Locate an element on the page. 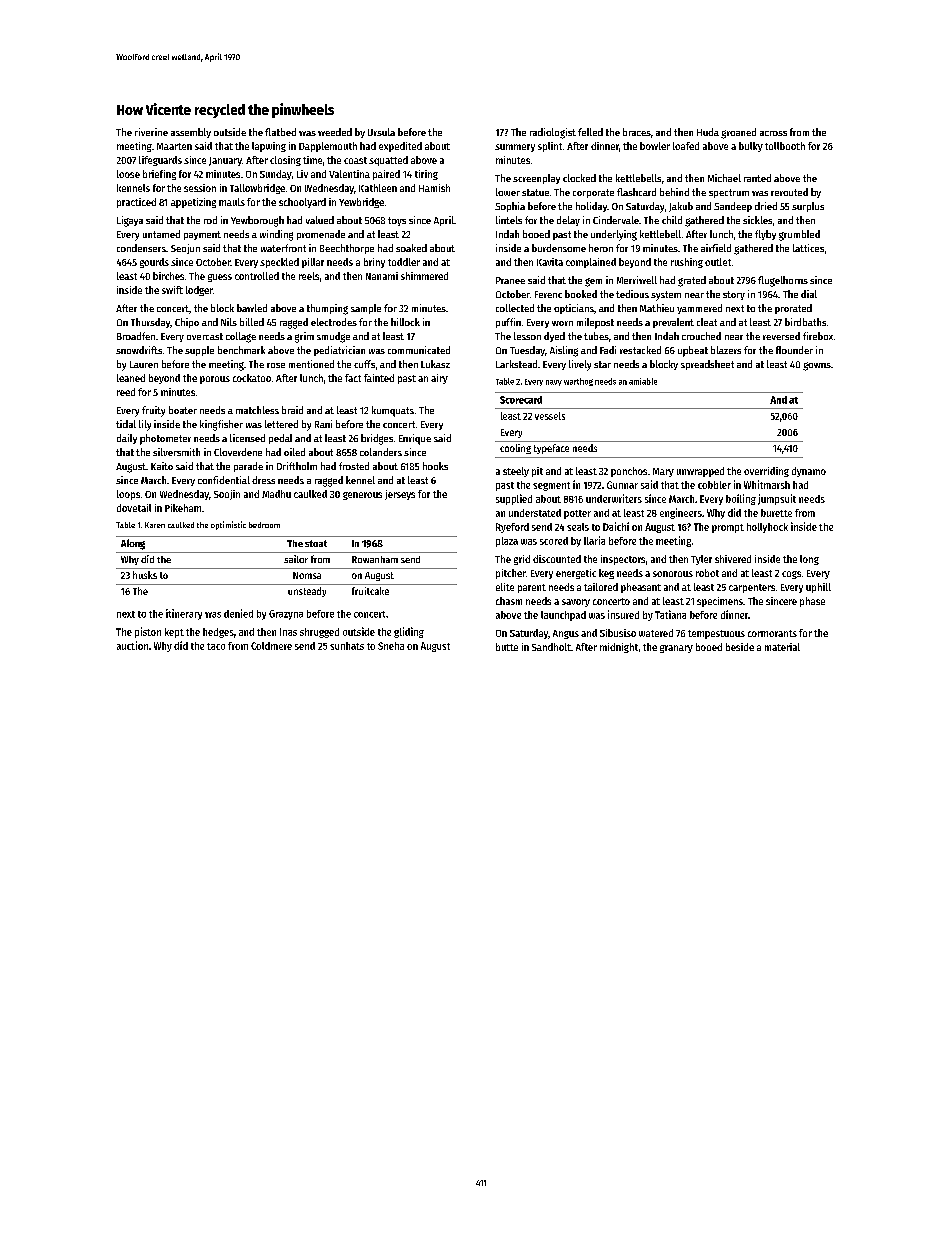 Image resolution: width=952 pixels, height=1233 pixels. flatbed is located at coordinates (280, 132).
